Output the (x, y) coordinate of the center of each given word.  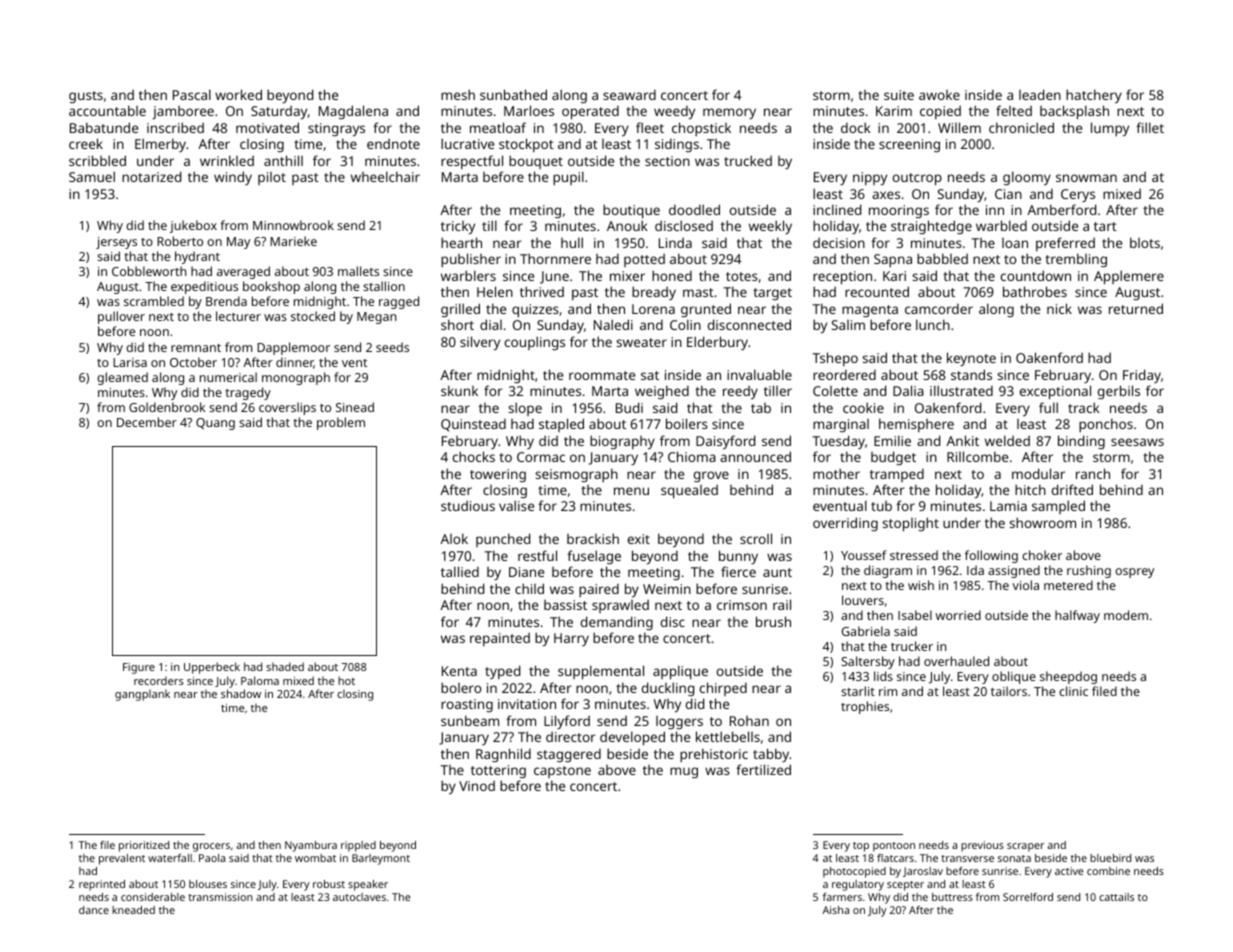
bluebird (1110, 858)
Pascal (192, 94)
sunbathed (513, 94)
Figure (139, 668)
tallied (460, 571)
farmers (842, 897)
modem (1126, 615)
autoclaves (359, 897)
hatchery (1094, 96)
